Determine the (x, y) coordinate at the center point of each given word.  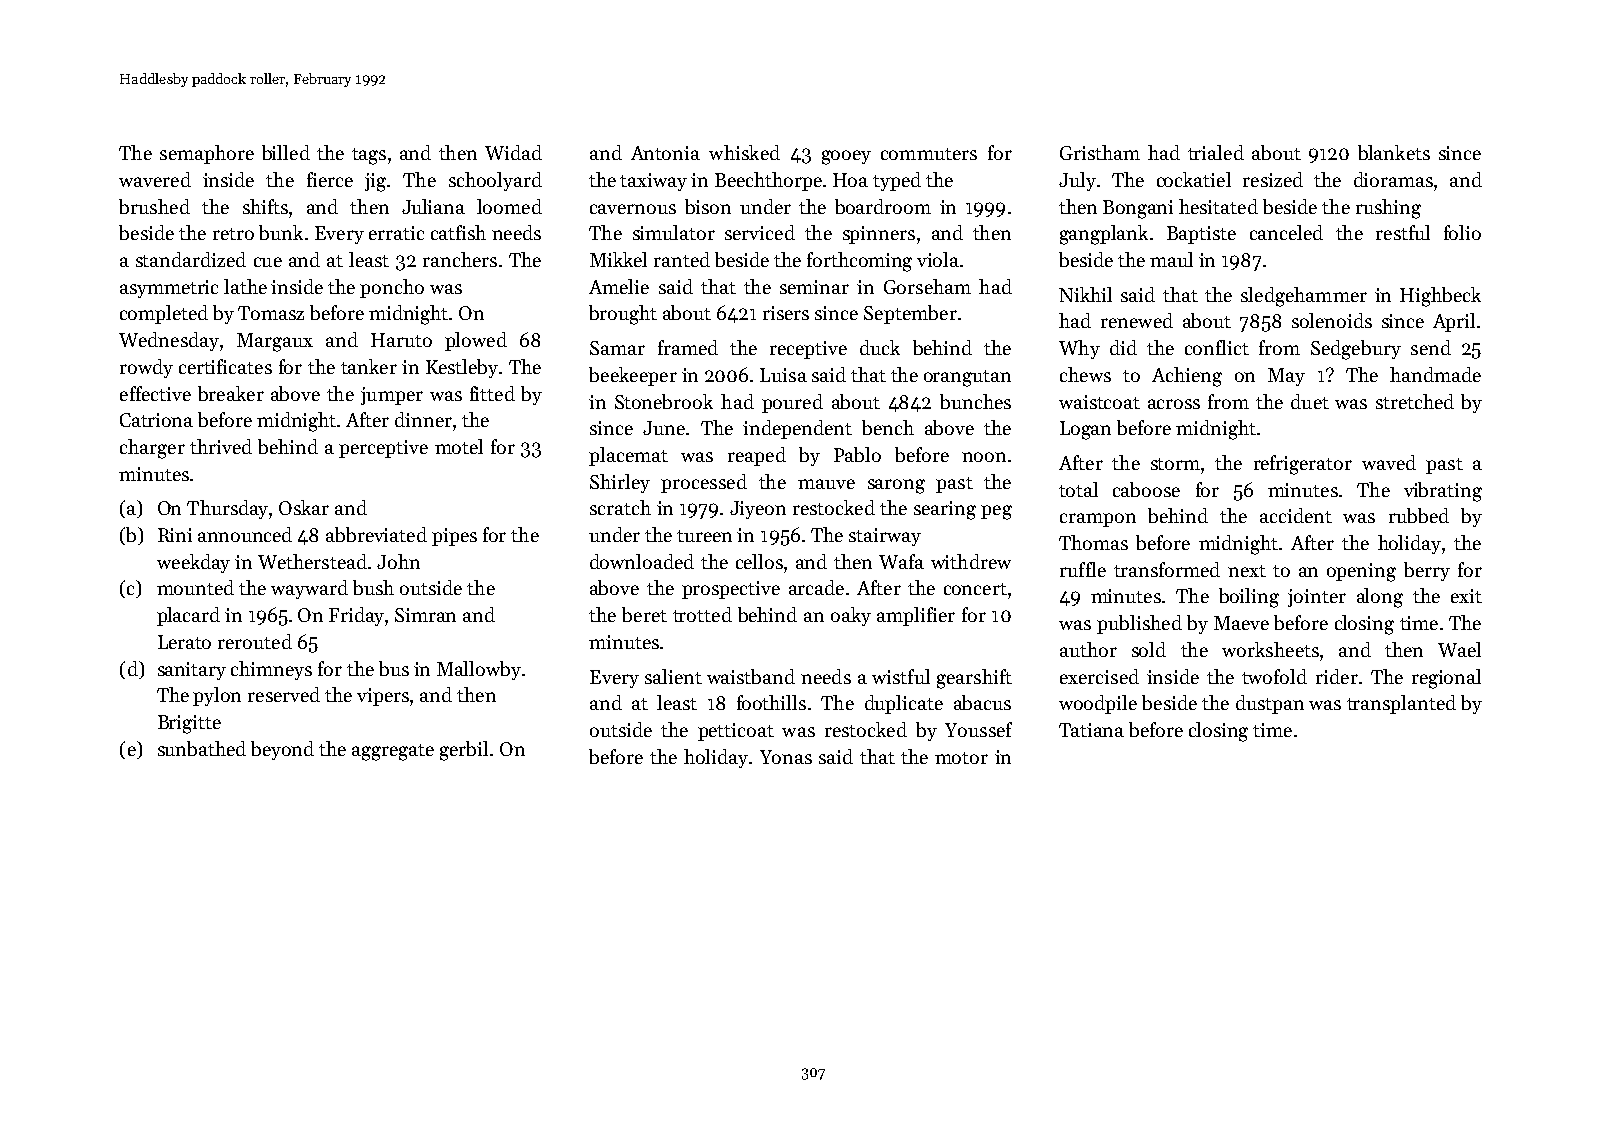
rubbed (1419, 515)
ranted (682, 259)
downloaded (642, 561)
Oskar (304, 507)
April (1454, 322)
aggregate (393, 752)
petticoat (736, 732)
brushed (154, 206)
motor (961, 758)
